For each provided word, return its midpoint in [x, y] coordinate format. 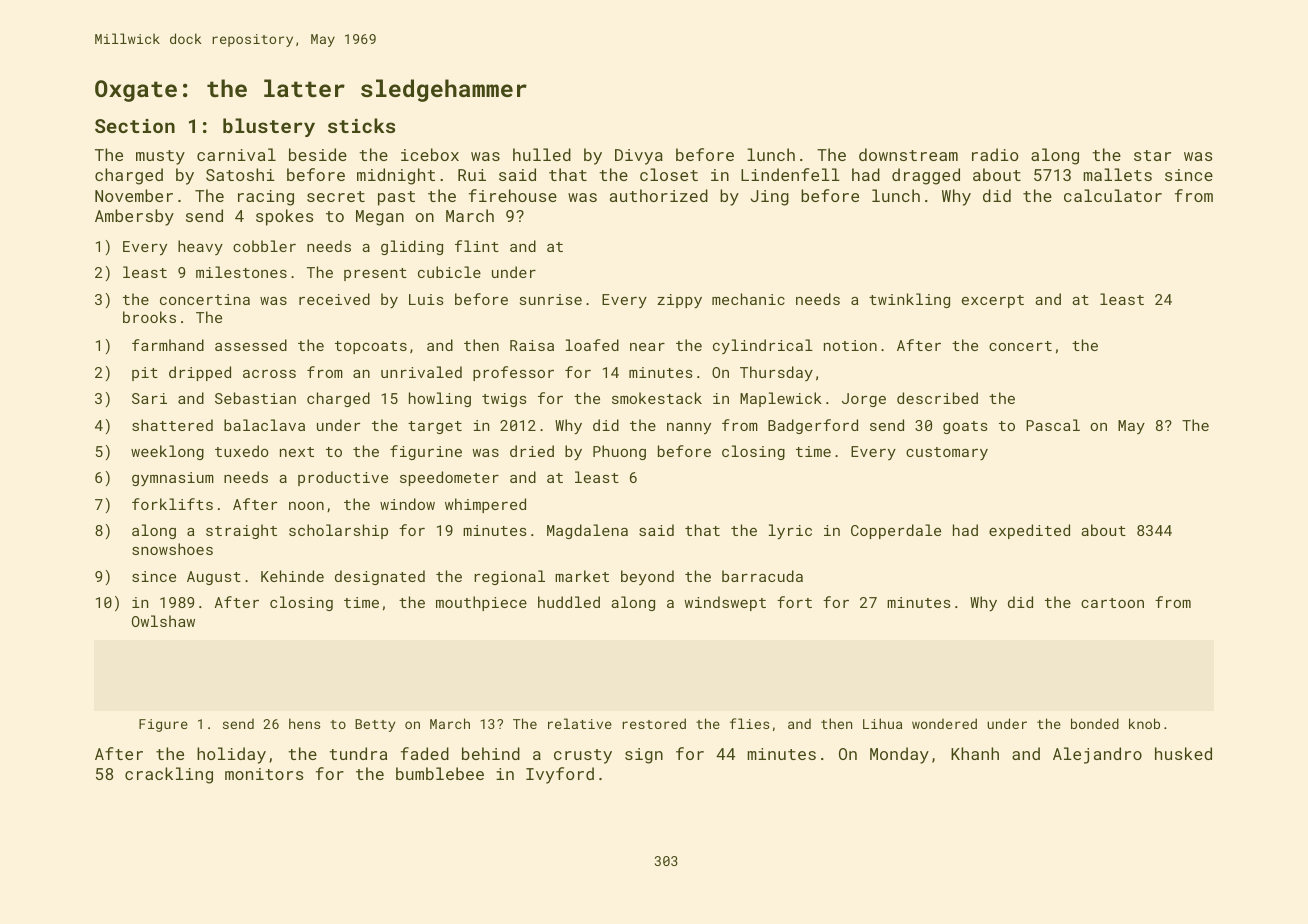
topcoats [371, 347]
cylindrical [763, 346]
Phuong [619, 452]
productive [343, 478]
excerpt [993, 301]
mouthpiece [481, 603]
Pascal [1053, 425]
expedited [1029, 531]
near [647, 347]
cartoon [1112, 603]
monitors [264, 774]
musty [160, 157]
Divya [639, 157]
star [1152, 155]
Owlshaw [163, 621]
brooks [149, 317]
